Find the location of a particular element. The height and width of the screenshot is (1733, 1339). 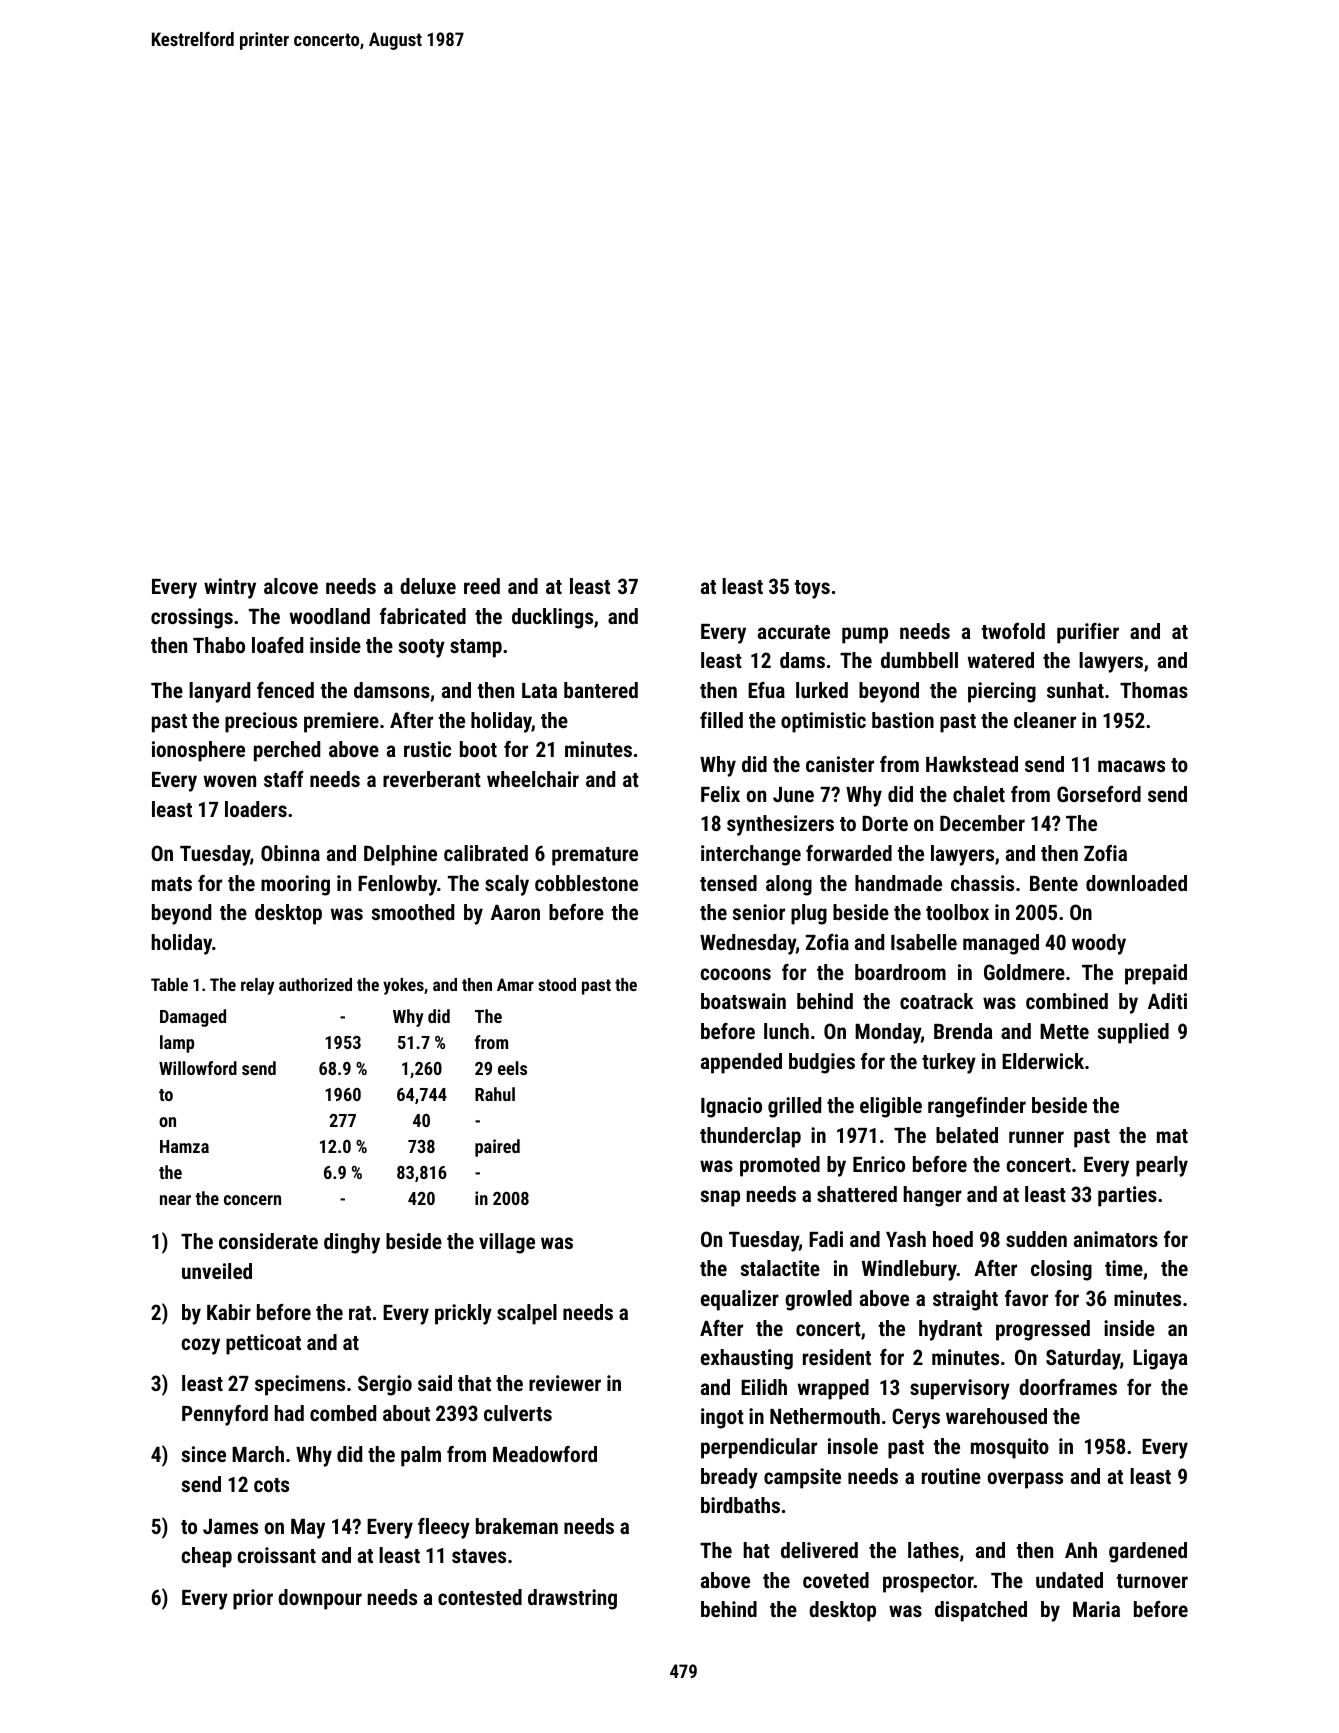

woven is located at coordinates (230, 781).
